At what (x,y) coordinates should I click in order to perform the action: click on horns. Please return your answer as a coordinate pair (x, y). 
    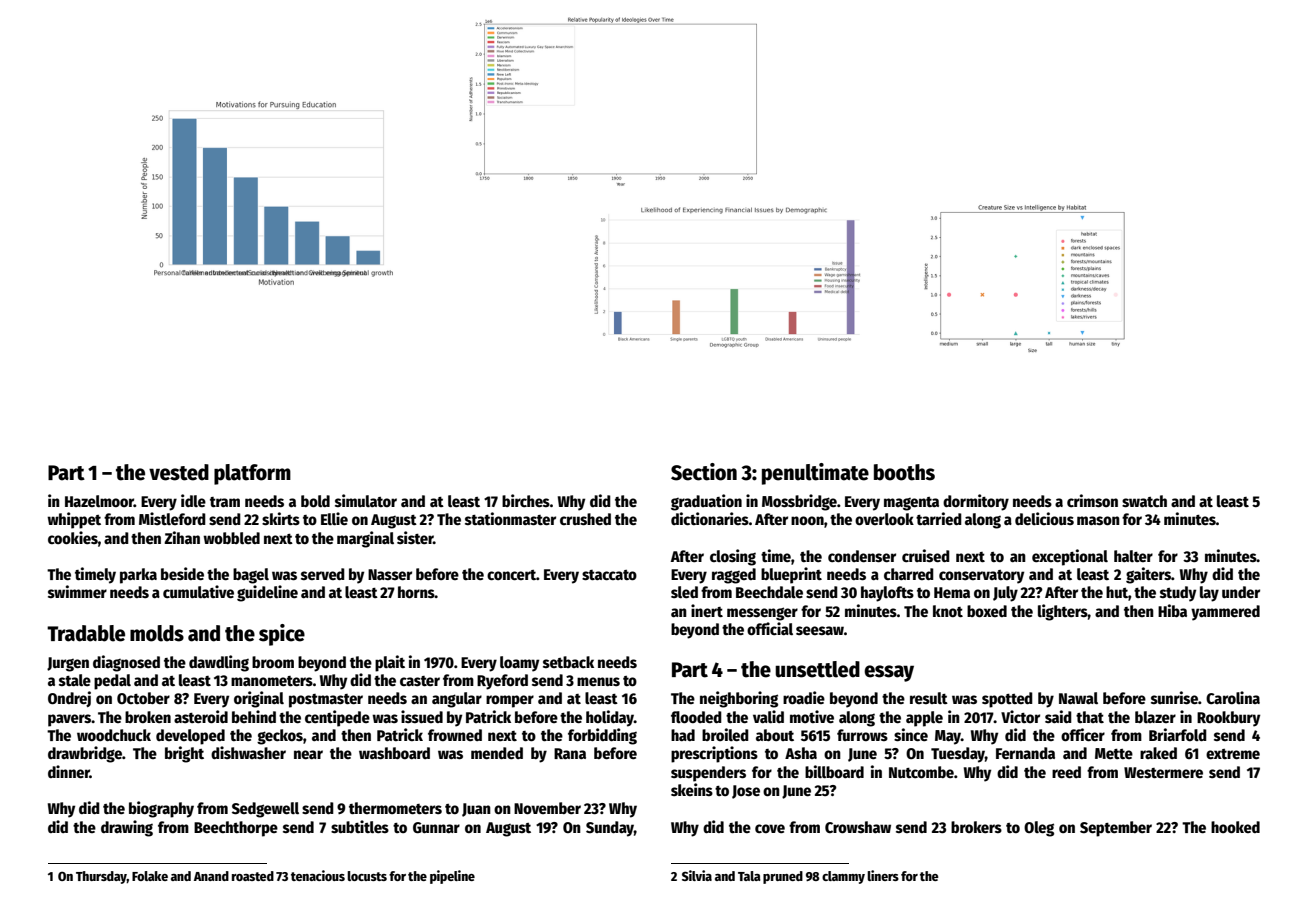
    Looking at the image, I should click on (416, 592).
